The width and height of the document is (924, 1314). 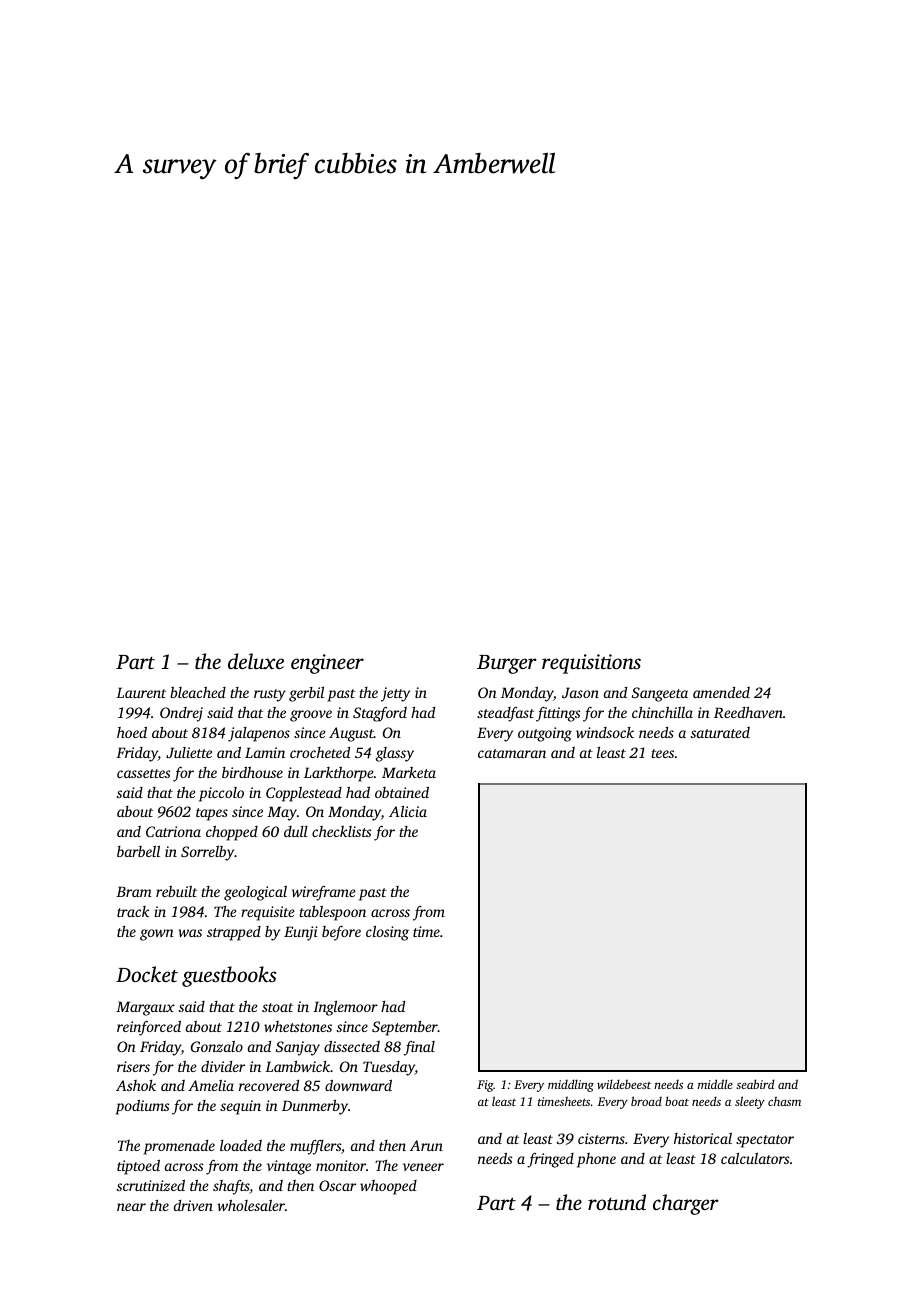 What do you see at coordinates (662, 753) in the document?
I see `tees` at bounding box center [662, 753].
